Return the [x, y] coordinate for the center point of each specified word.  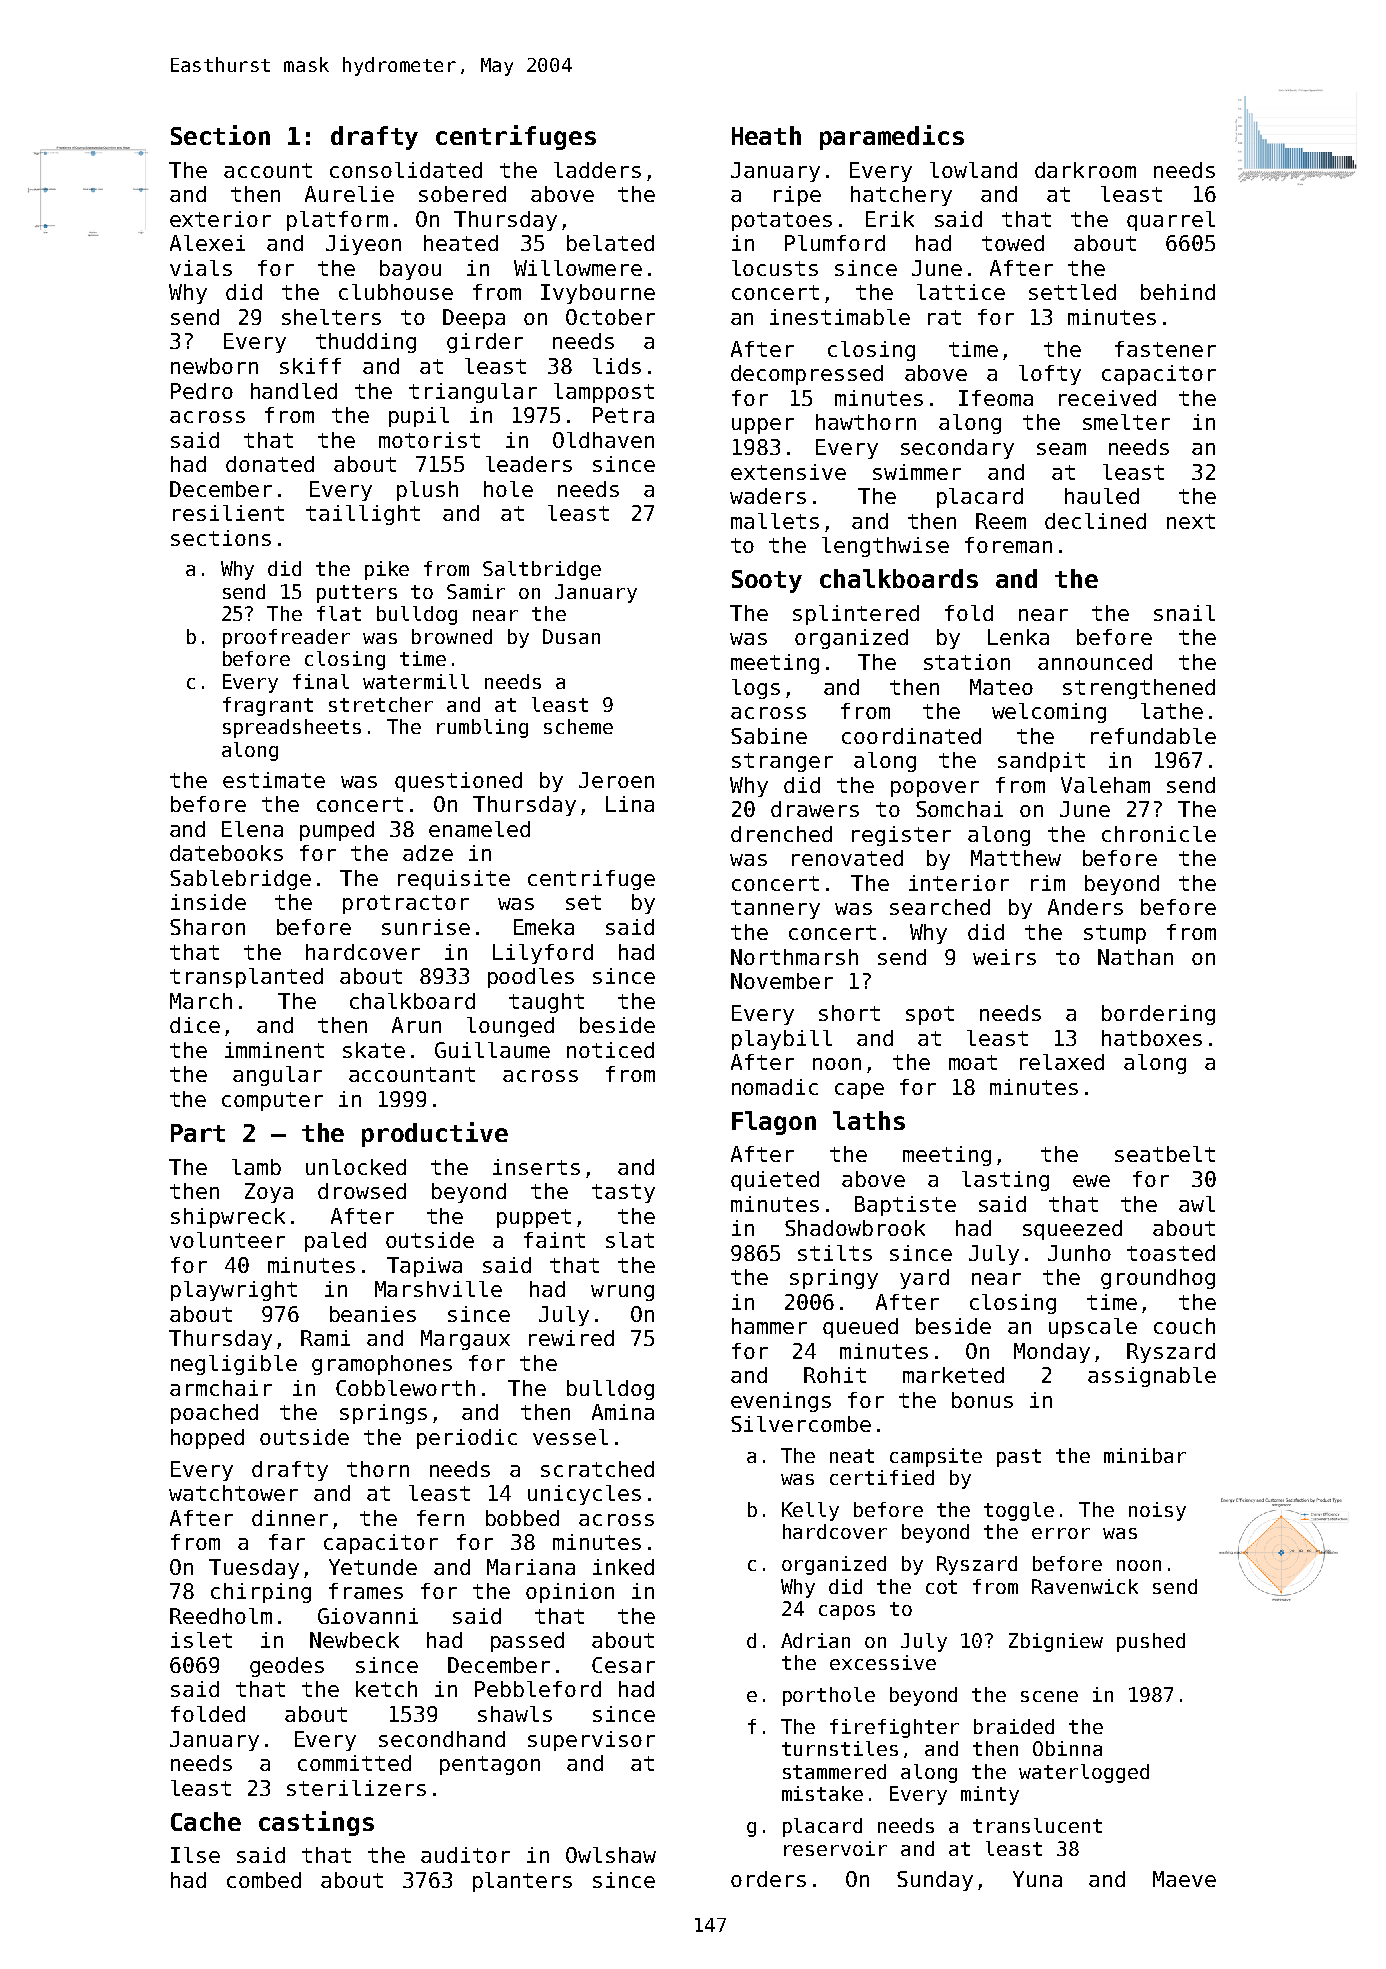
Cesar [623, 1665]
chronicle [1159, 834]
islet [201, 1640]
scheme [578, 726]
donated [270, 464]
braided [1014, 1726]
